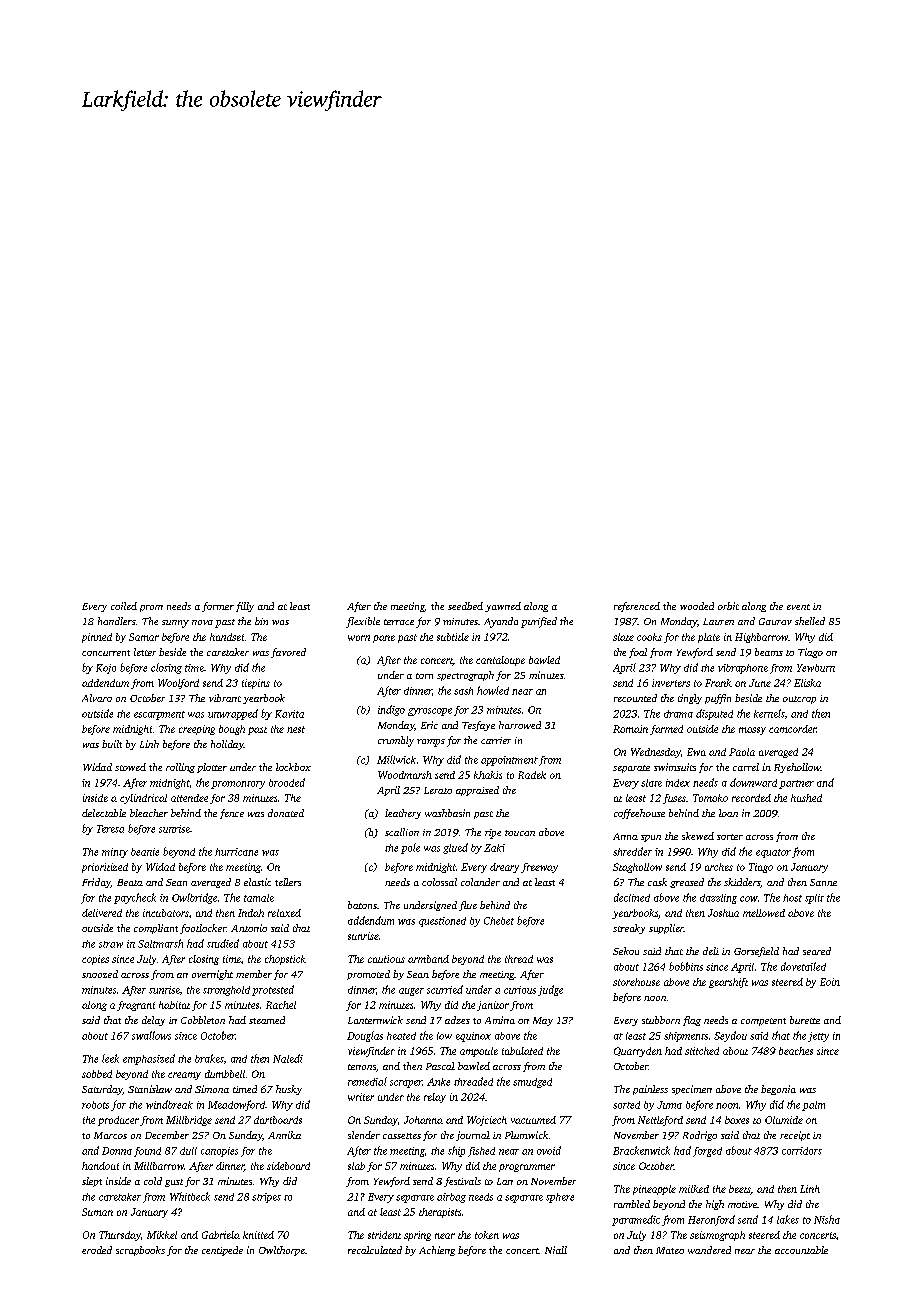 This screenshot has width=924, height=1308. I want to click on host, so click(792, 898).
